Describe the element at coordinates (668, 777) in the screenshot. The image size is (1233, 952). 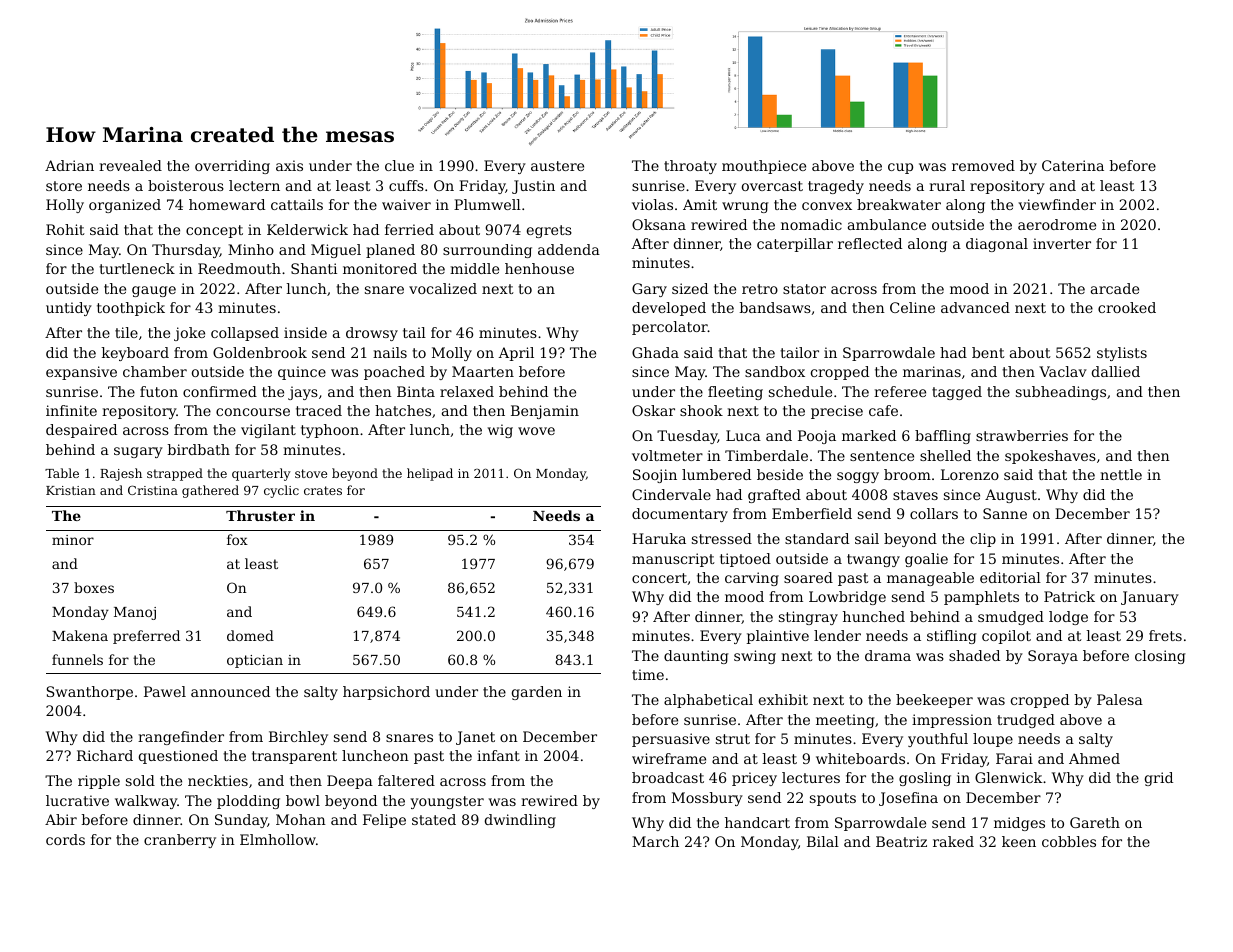
I see `broadcast` at that location.
